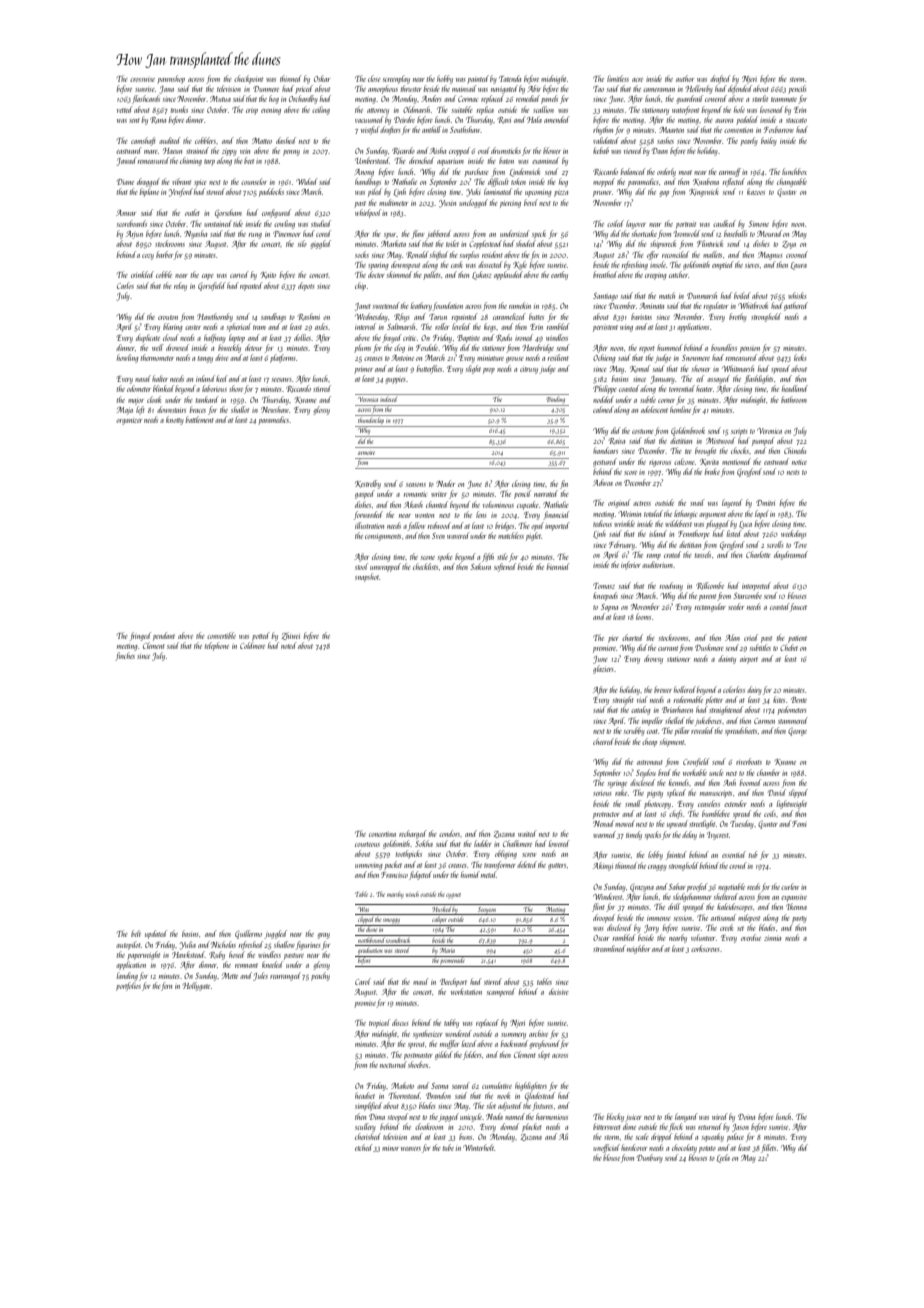  I want to click on organizer, so click(129, 422).
